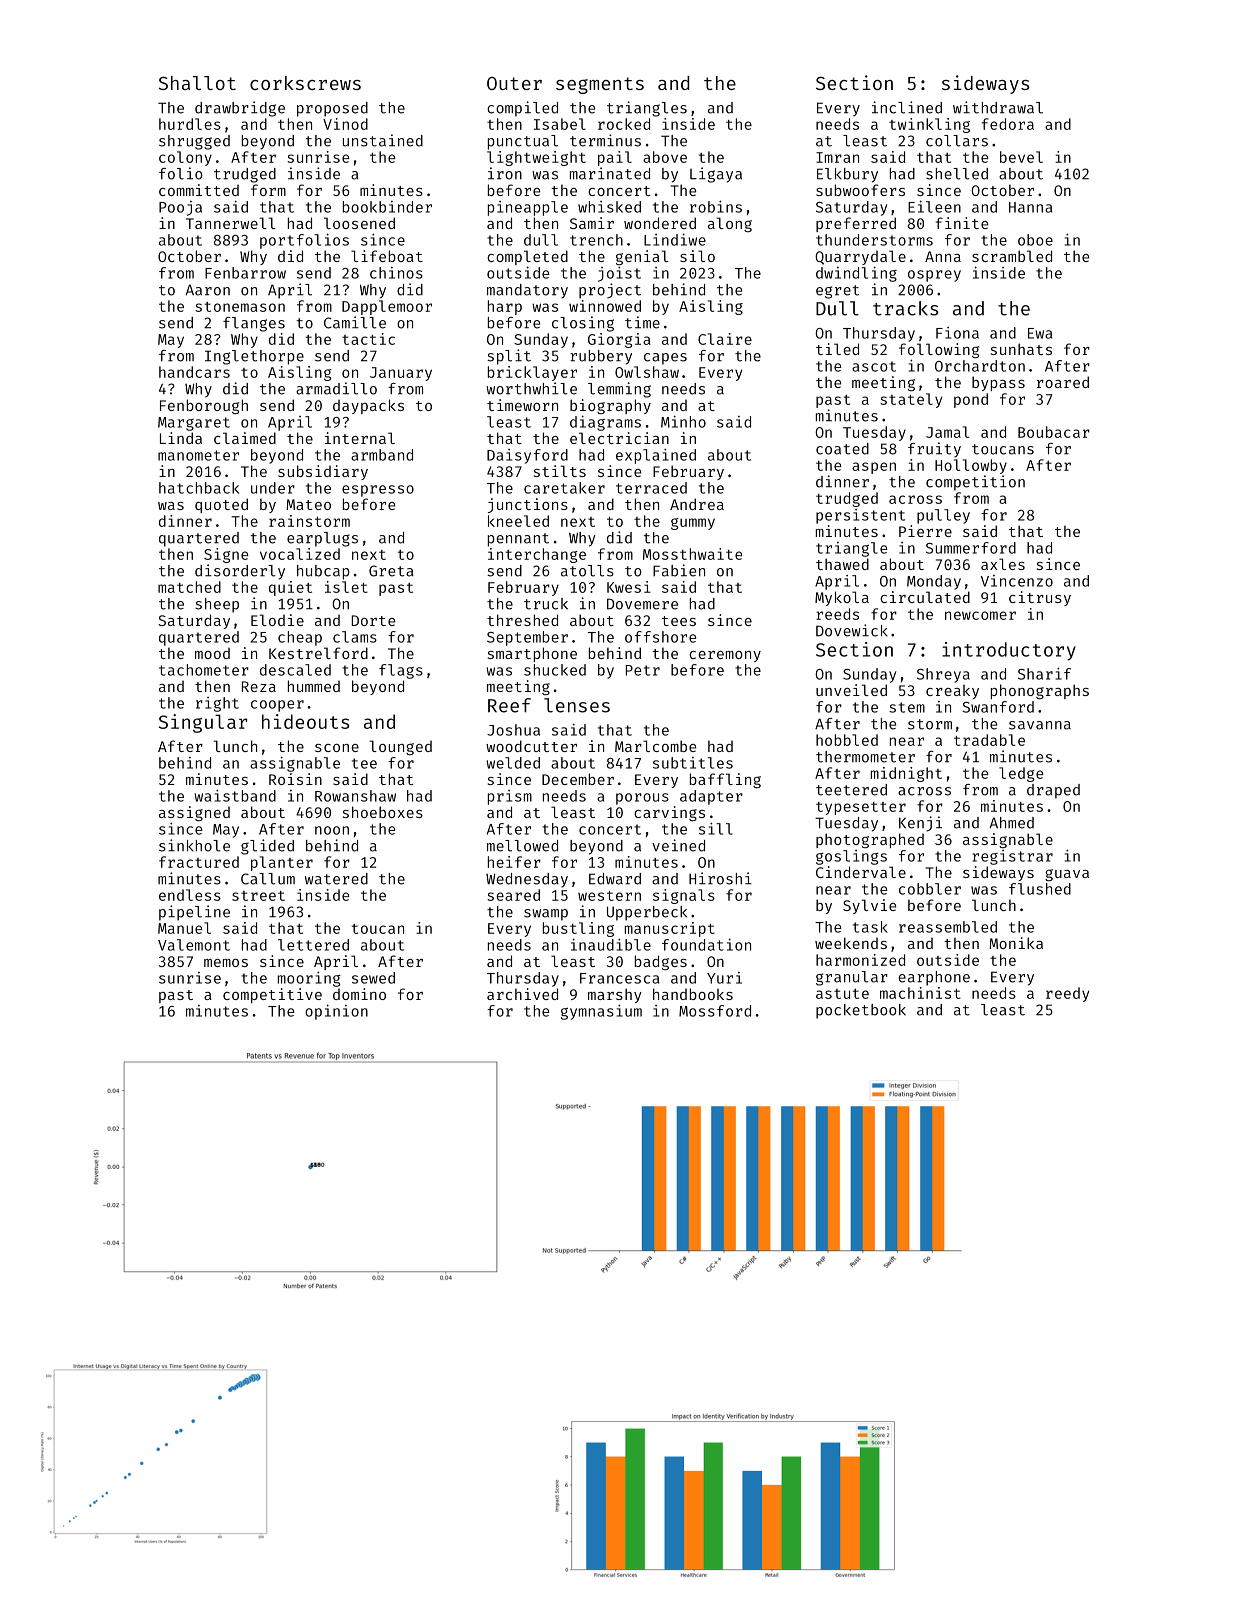 This image has width=1249, height=1617. What do you see at coordinates (600, 85) in the image?
I see `segments` at bounding box center [600, 85].
